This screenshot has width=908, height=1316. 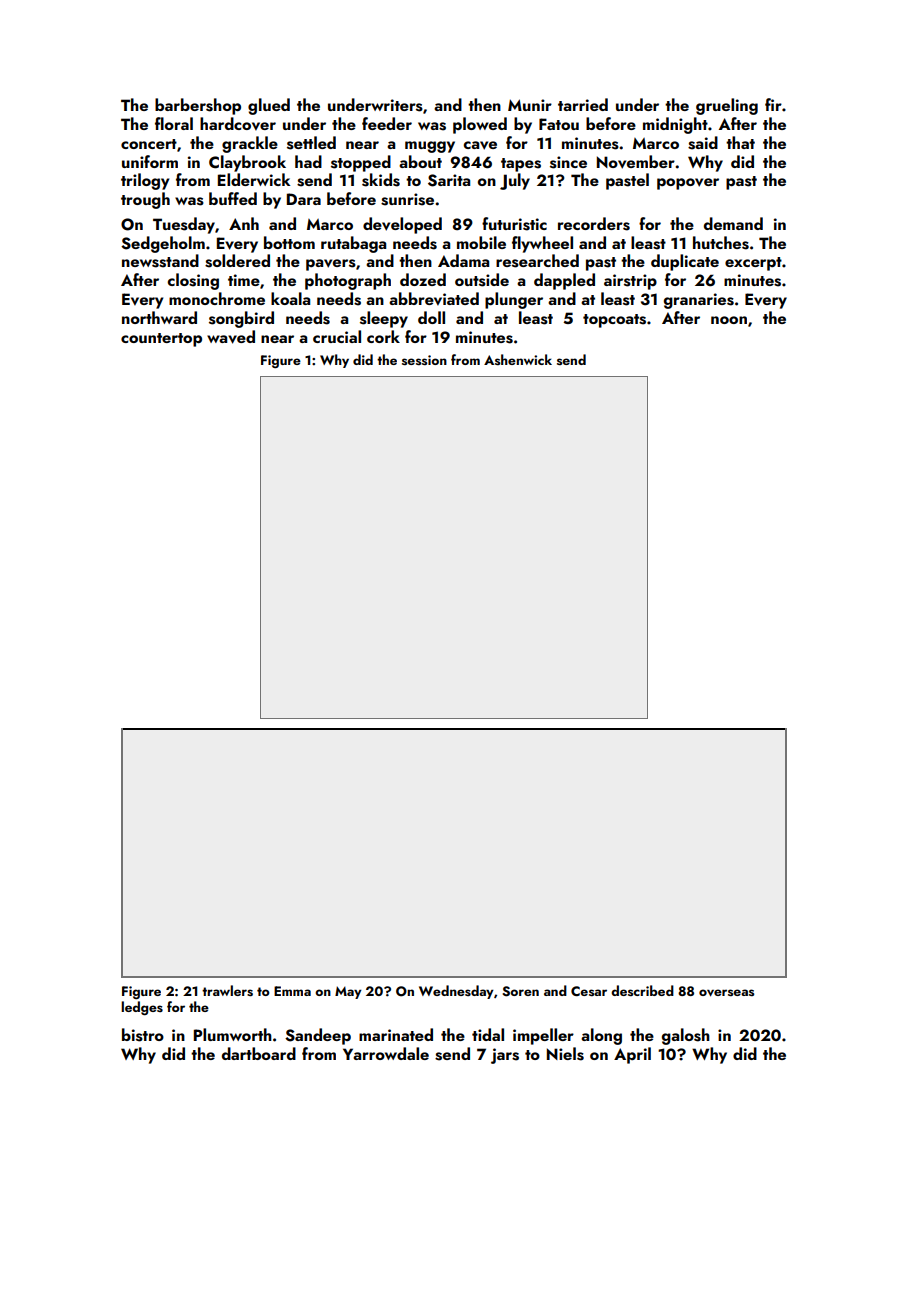 I want to click on barbershop, so click(x=198, y=106).
